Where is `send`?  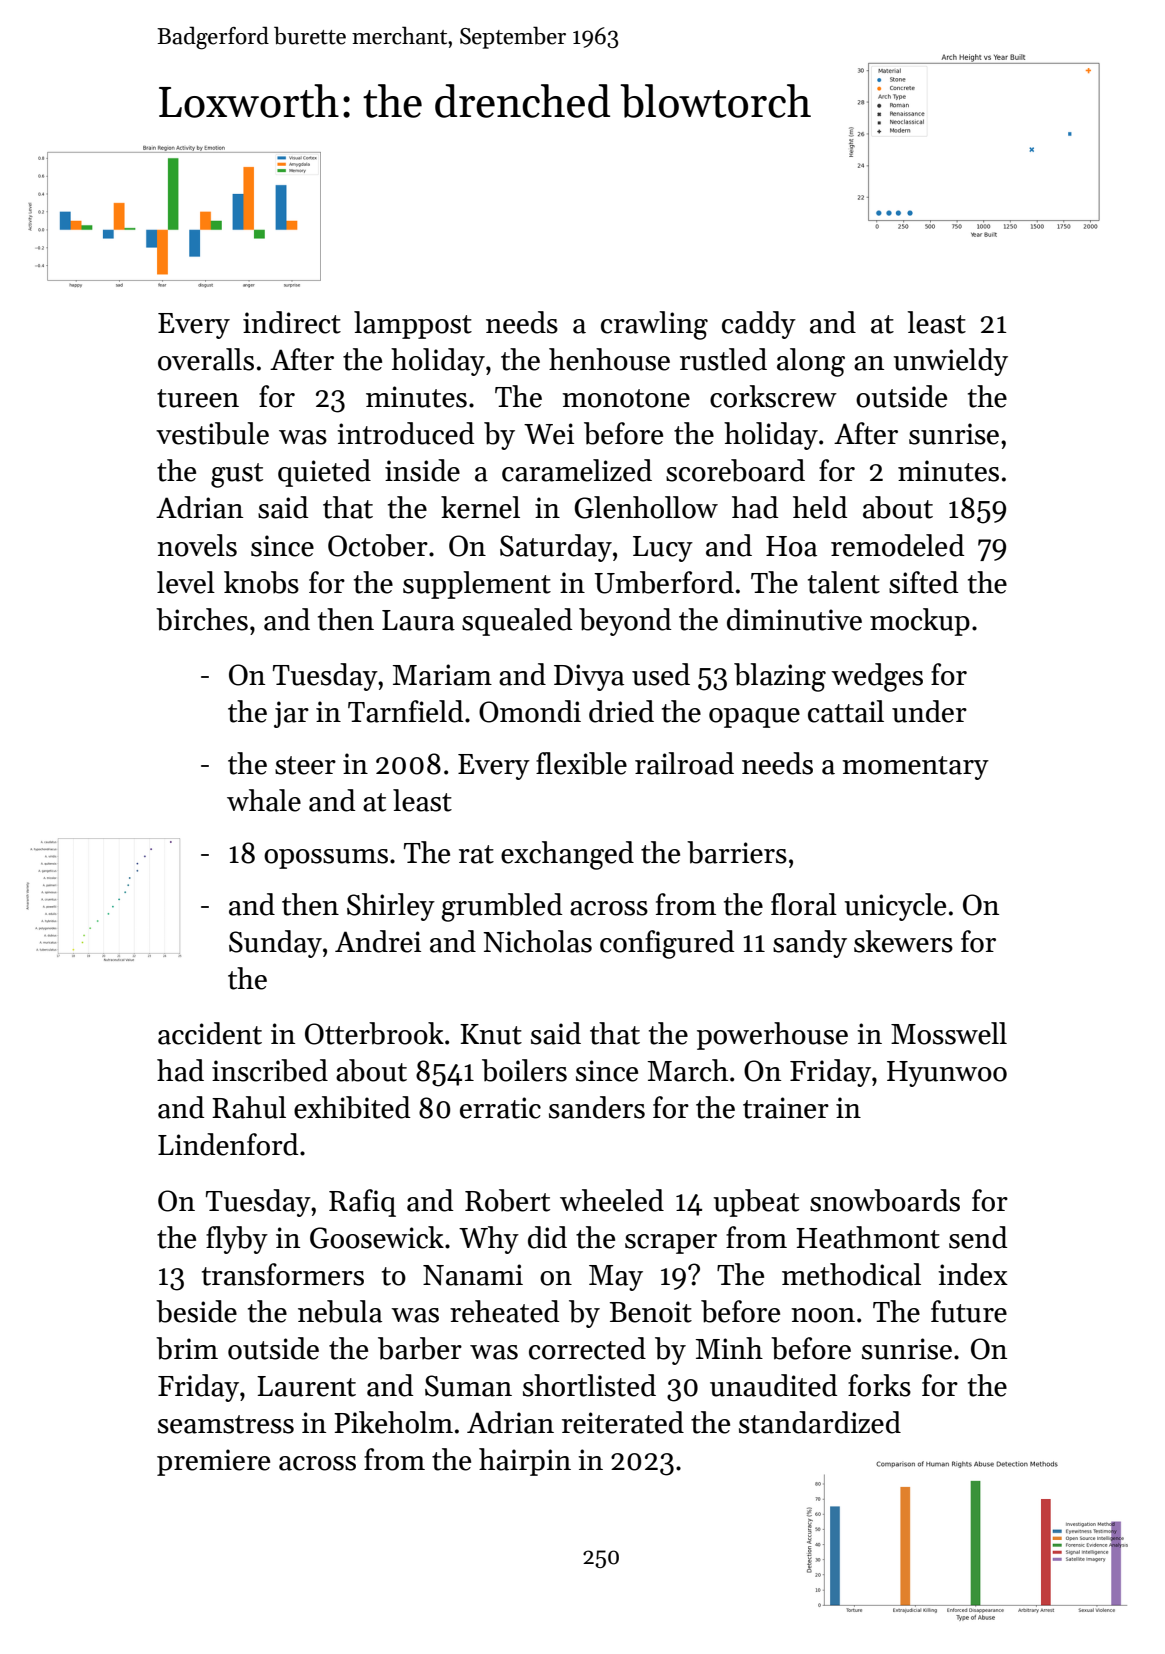 send is located at coordinates (978, 1237).
